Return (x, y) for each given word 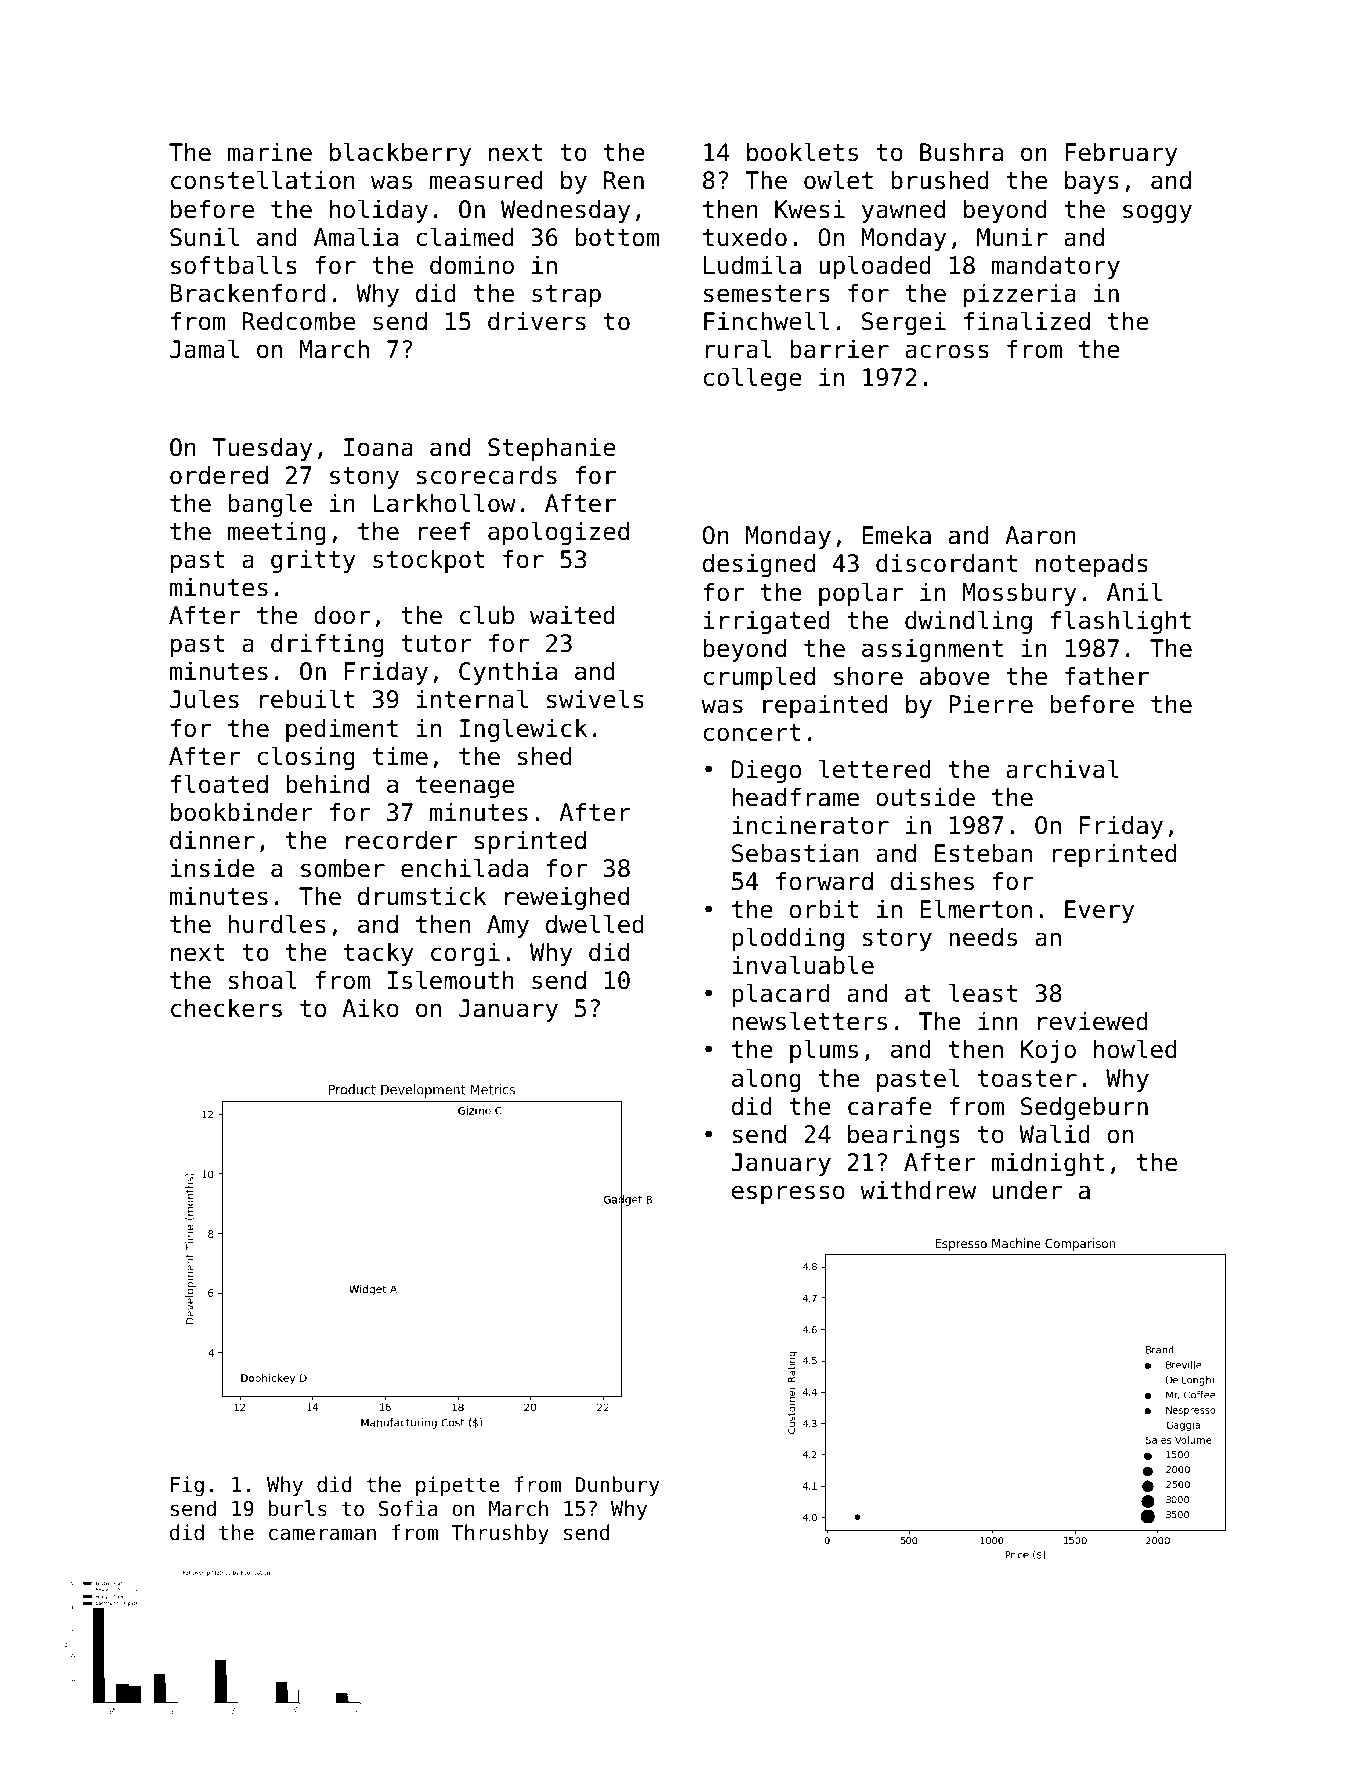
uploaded (875, 267)
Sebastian (795, 853)
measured (486, 180)
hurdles (277, 924)
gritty (313, 561)
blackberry (400, 154)
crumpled (759, 678)
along (766, 1080)
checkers (226, 1008)
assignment (932, 650)
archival (1062, 769)
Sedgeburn (1084, 1108)
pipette (458, 1486)
